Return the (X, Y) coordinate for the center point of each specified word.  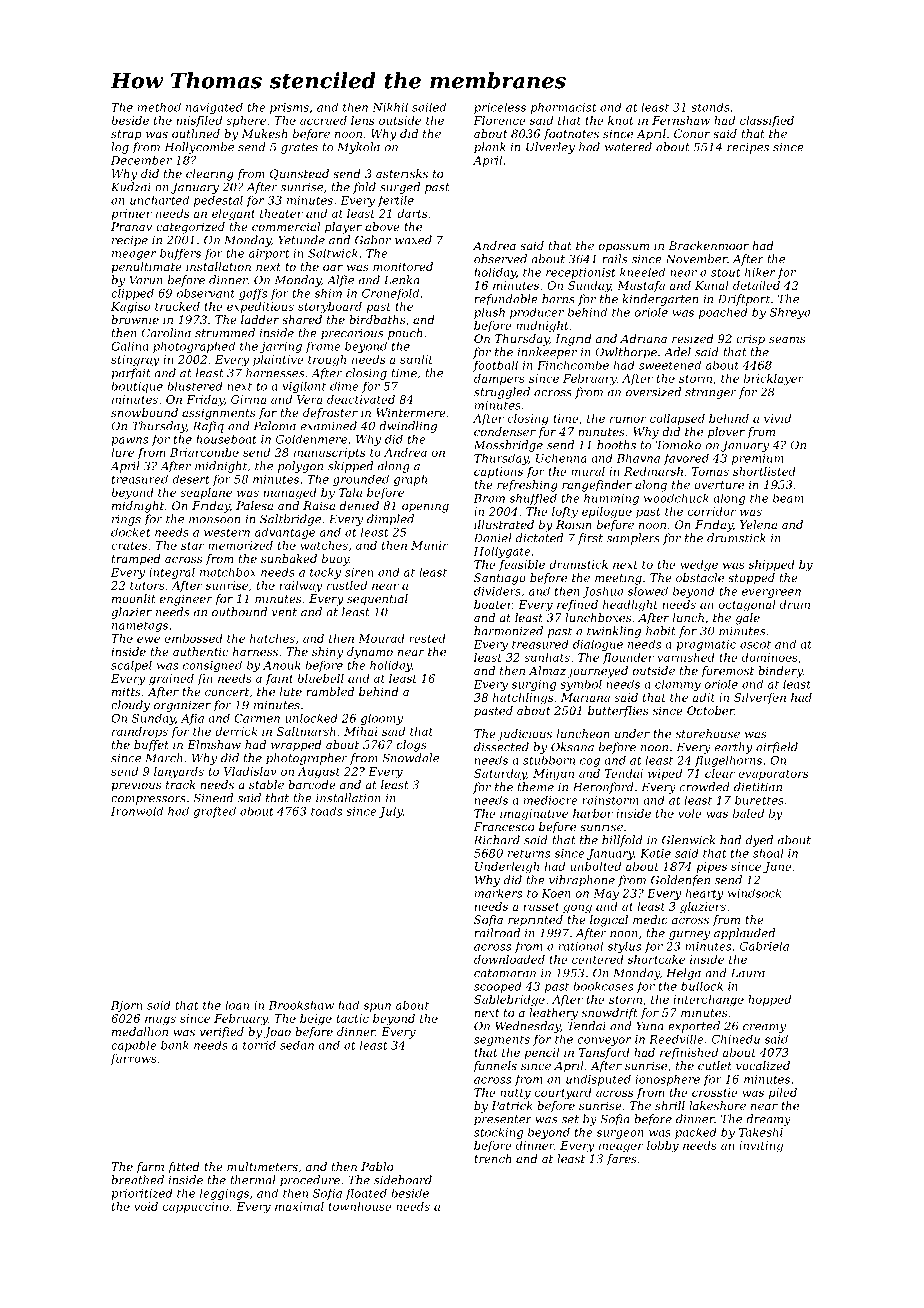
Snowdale (410, 758)
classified (767, 121)
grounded (361, 480)
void (146, 1206)
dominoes (770, 657)
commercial (286, 226)
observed (500, 259)
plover (726, 433)
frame (323, 347)
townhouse (360, 1206)
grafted (214, 812)
